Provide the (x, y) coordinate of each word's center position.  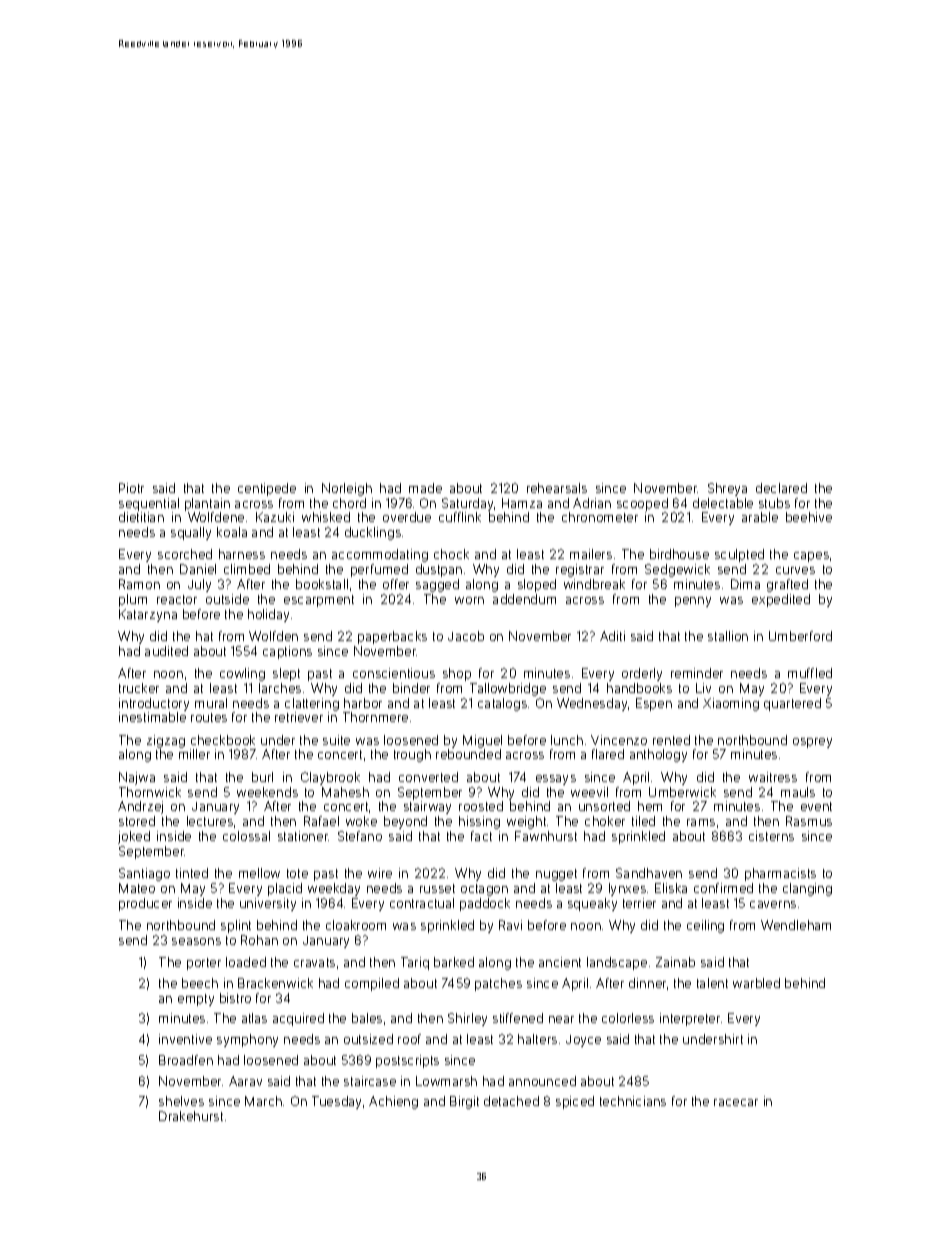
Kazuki (275, 517)
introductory (154, 704)
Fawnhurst (546, 836)
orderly (642, 674)
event (816, 806)
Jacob (466, 636)
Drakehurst (191, 1116)
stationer (303, 836)
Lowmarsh (446, 1081)
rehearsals (557, 488)
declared (781, 488)
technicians (633, 1101)
